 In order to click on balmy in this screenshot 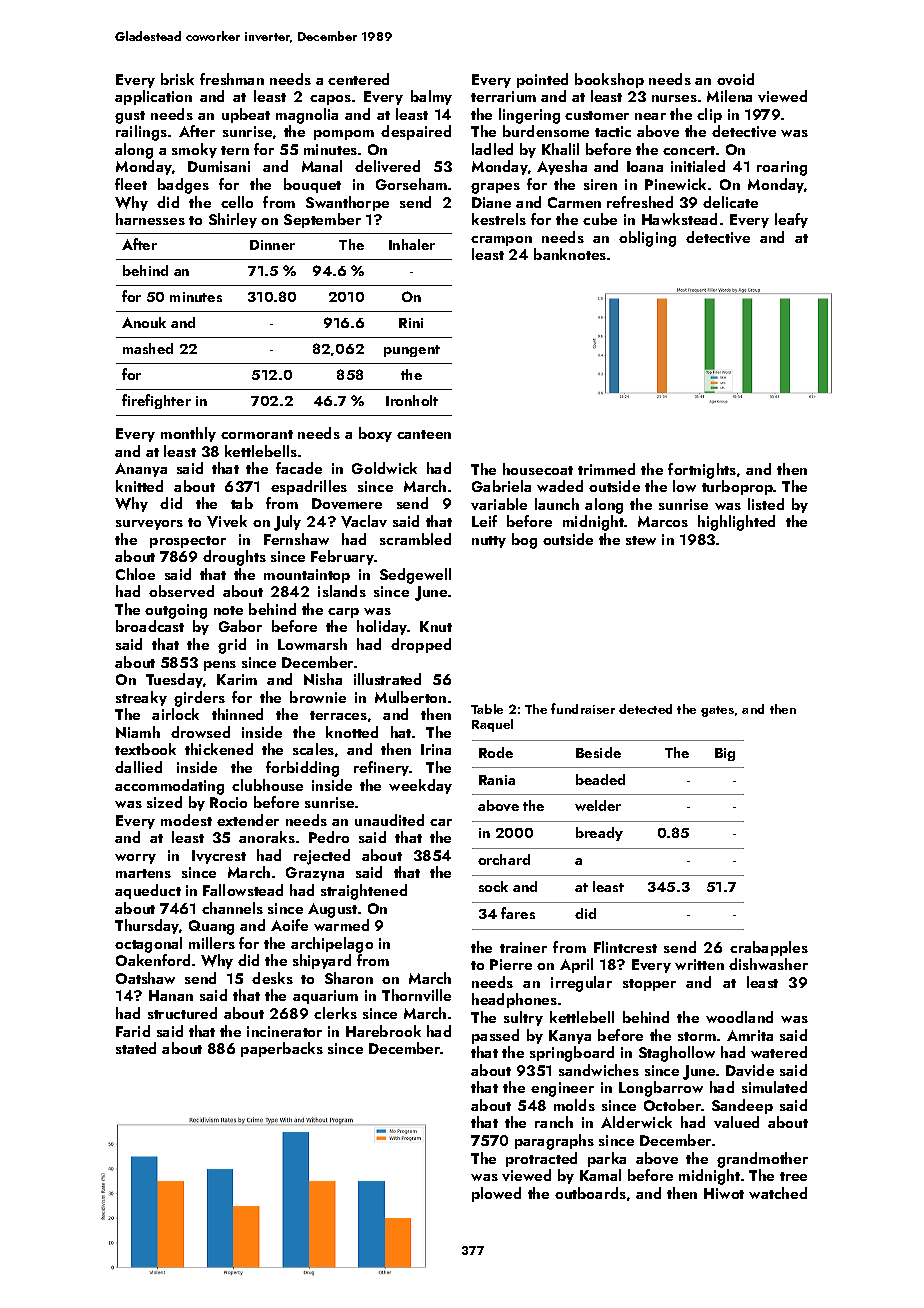, I will do `click(431, 97)`.
